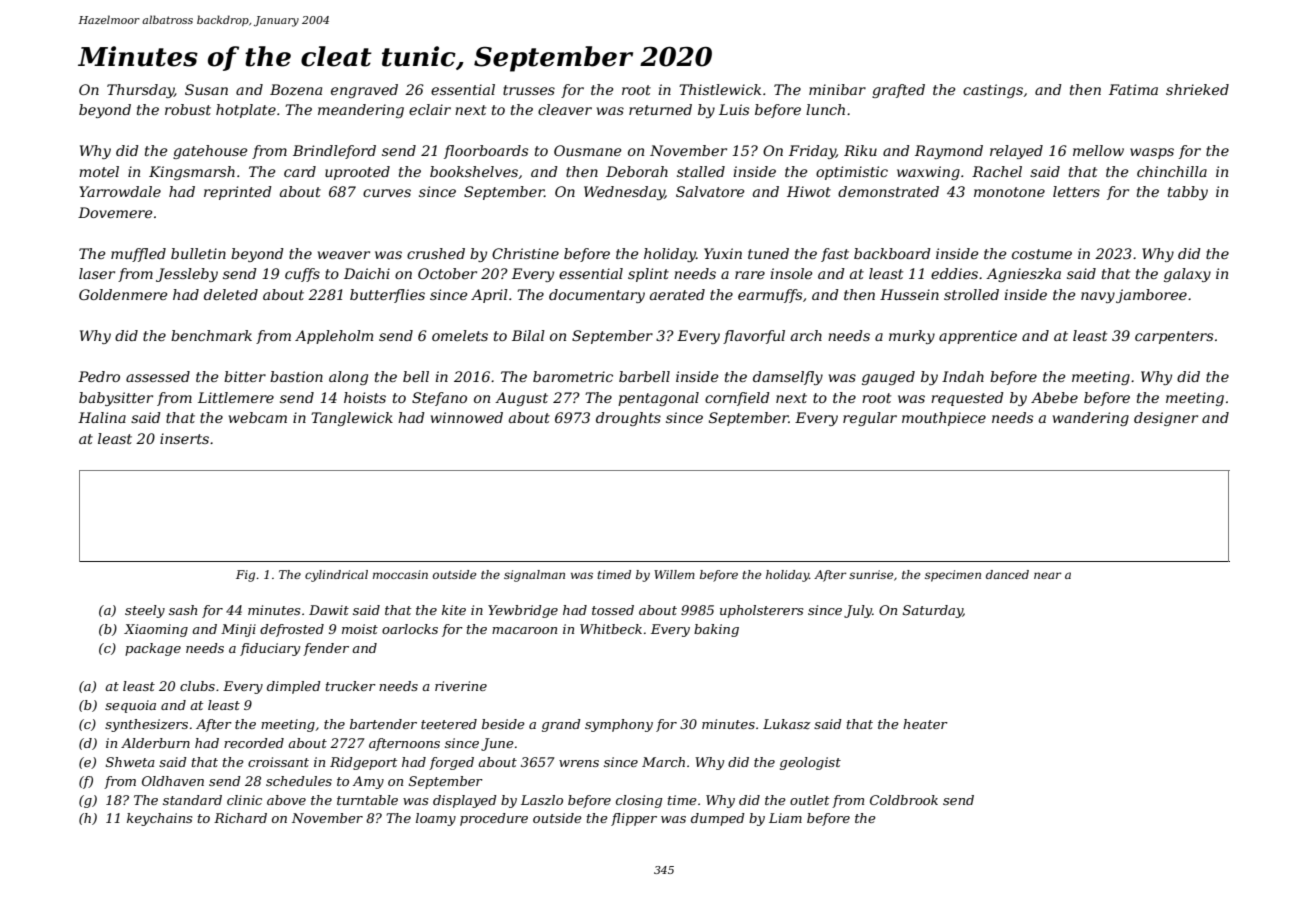 The width and height of the screenshot is (1308, 924). I want to click on Indah, so click(963, 376).
